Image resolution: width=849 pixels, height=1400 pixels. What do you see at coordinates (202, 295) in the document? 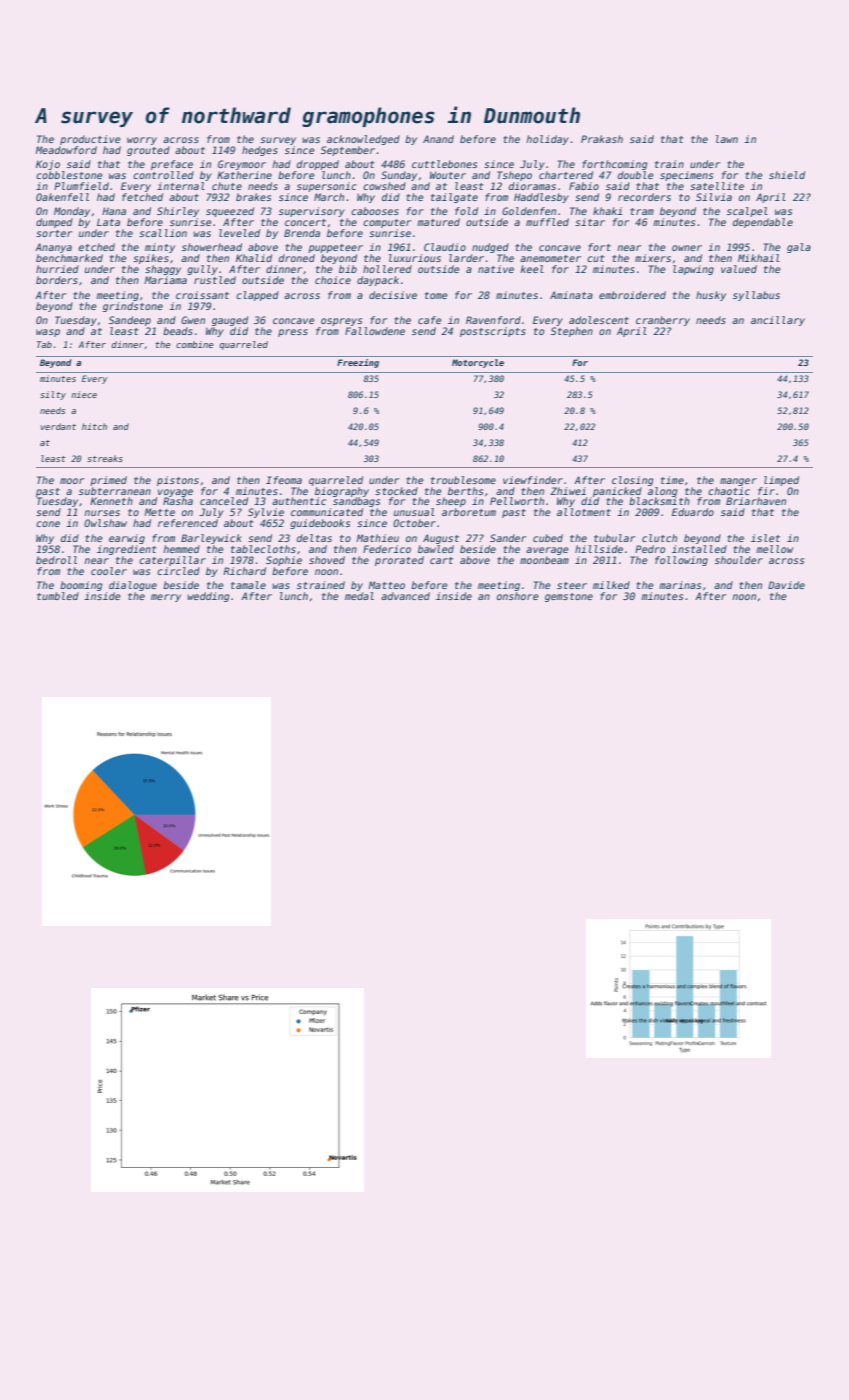
I see `croissant` at bounding box center [202, 295].
